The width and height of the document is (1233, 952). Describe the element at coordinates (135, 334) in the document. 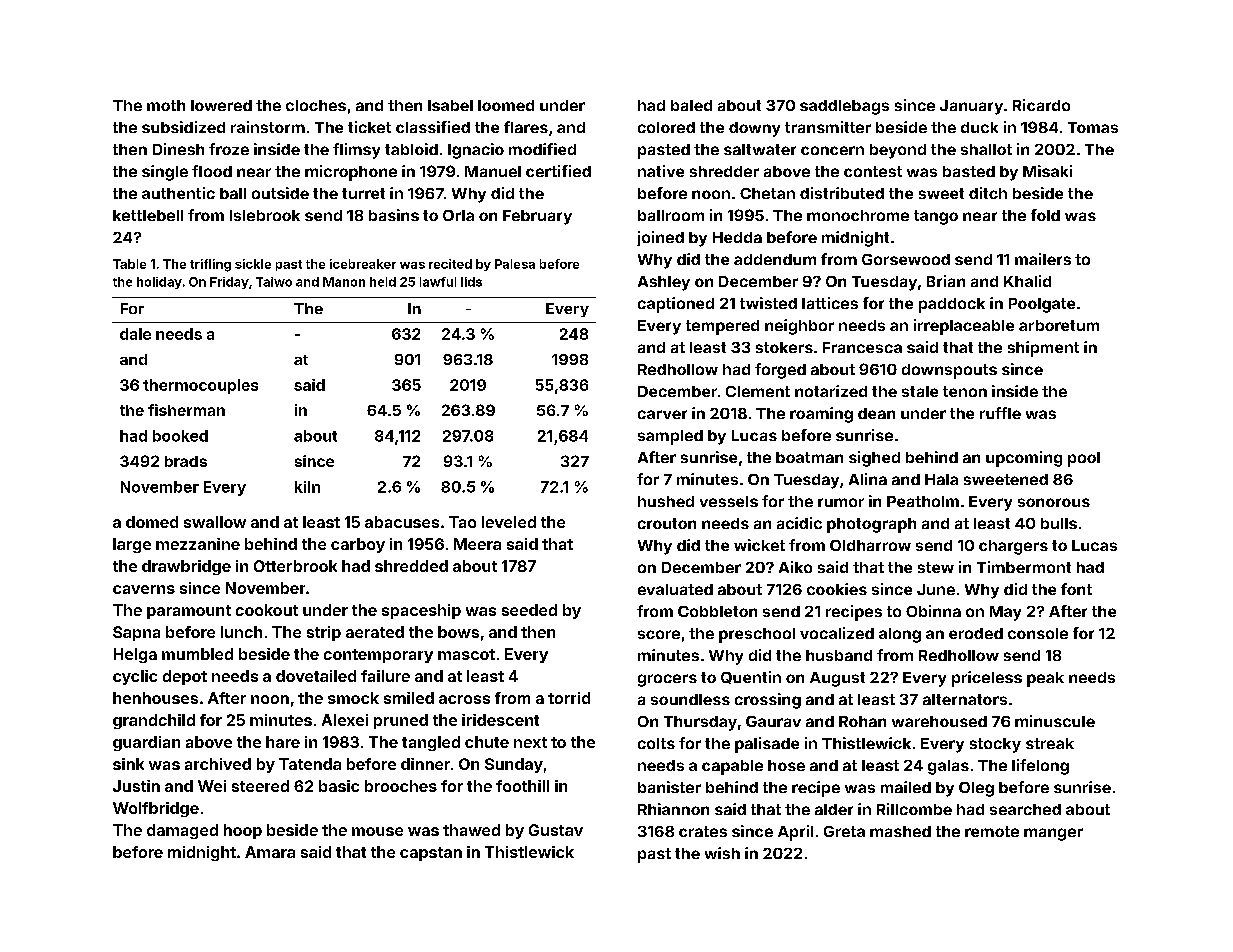

I see `dale` at that location.
